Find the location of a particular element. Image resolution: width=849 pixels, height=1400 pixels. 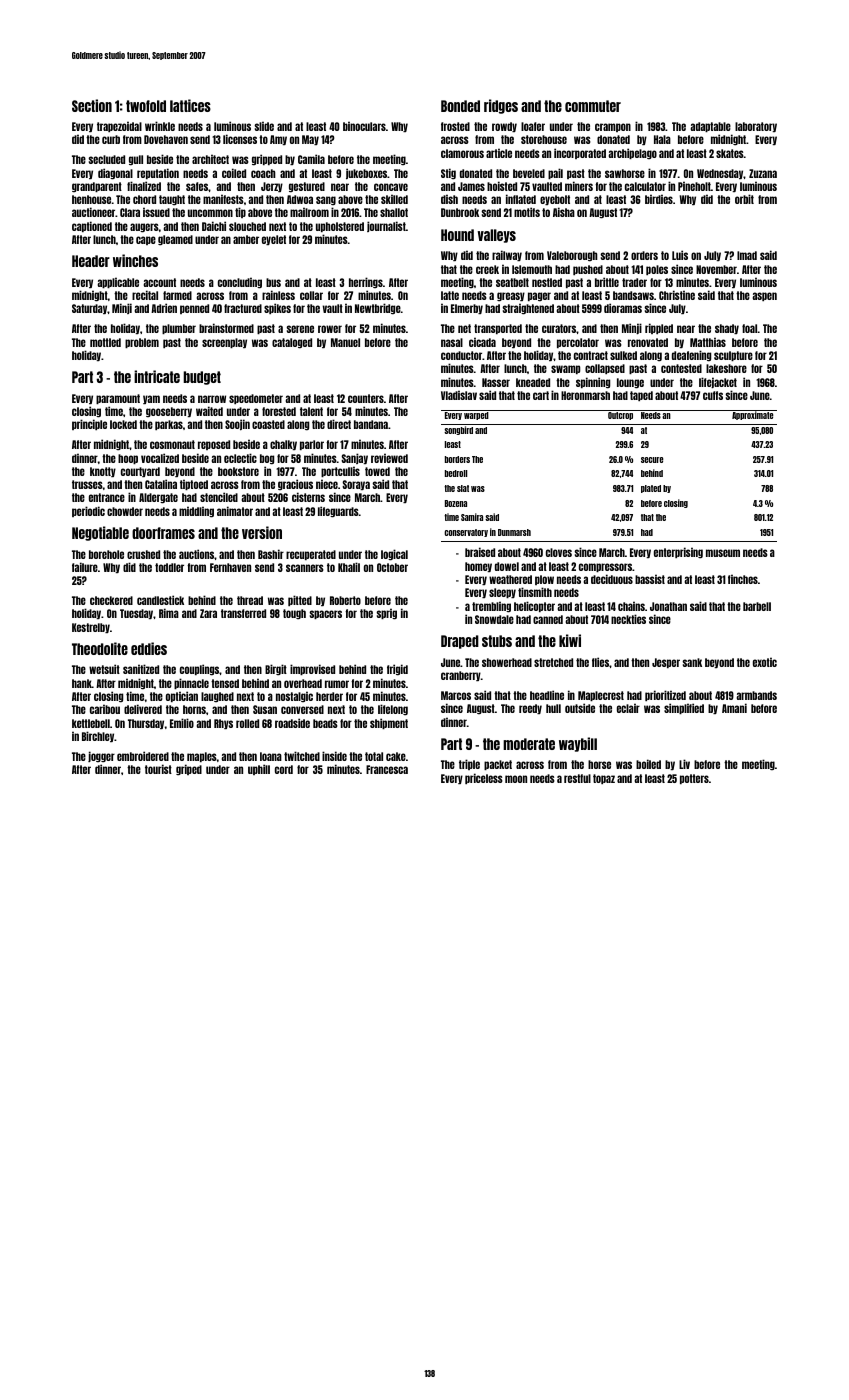

Nasser is located at coordinates (496, 382).
